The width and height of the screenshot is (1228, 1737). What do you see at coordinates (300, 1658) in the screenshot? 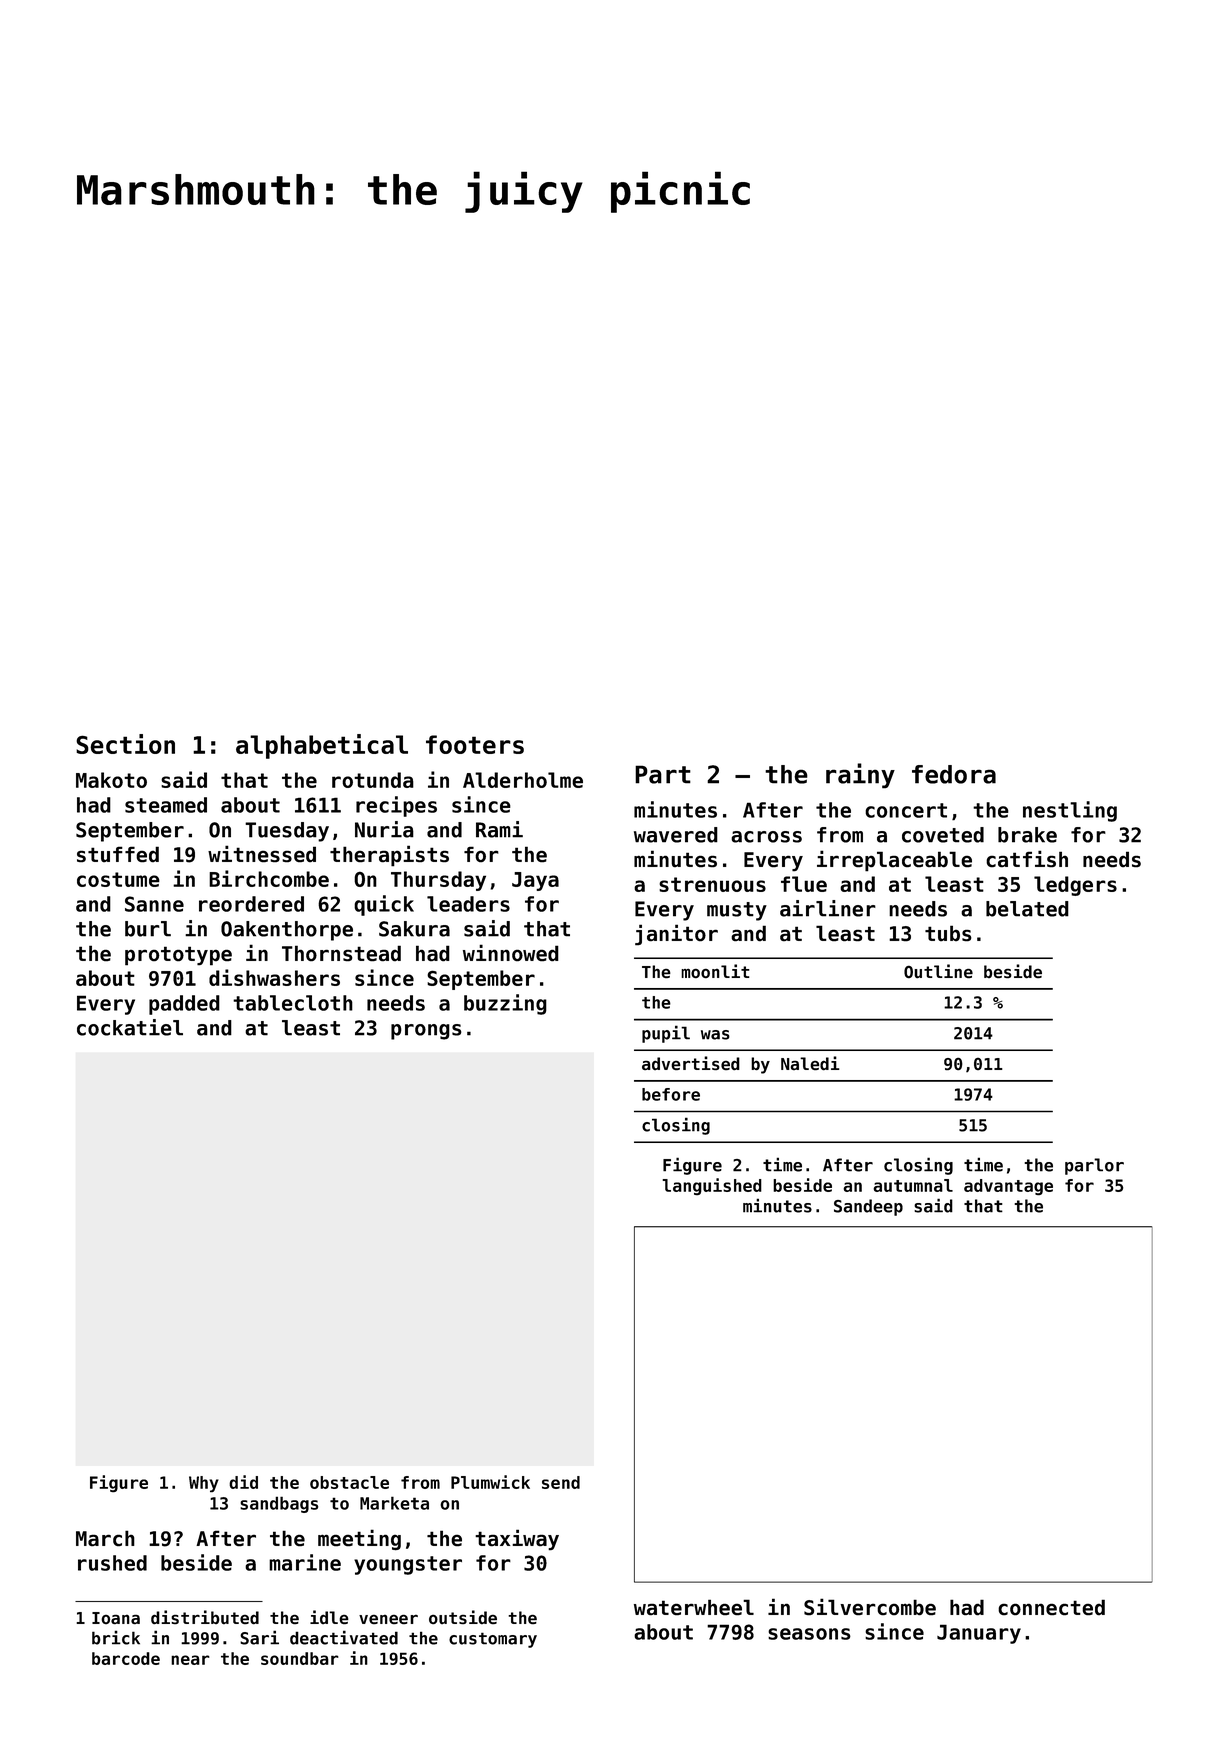
I see `soundbar` at bounding box center [300, 1658].
